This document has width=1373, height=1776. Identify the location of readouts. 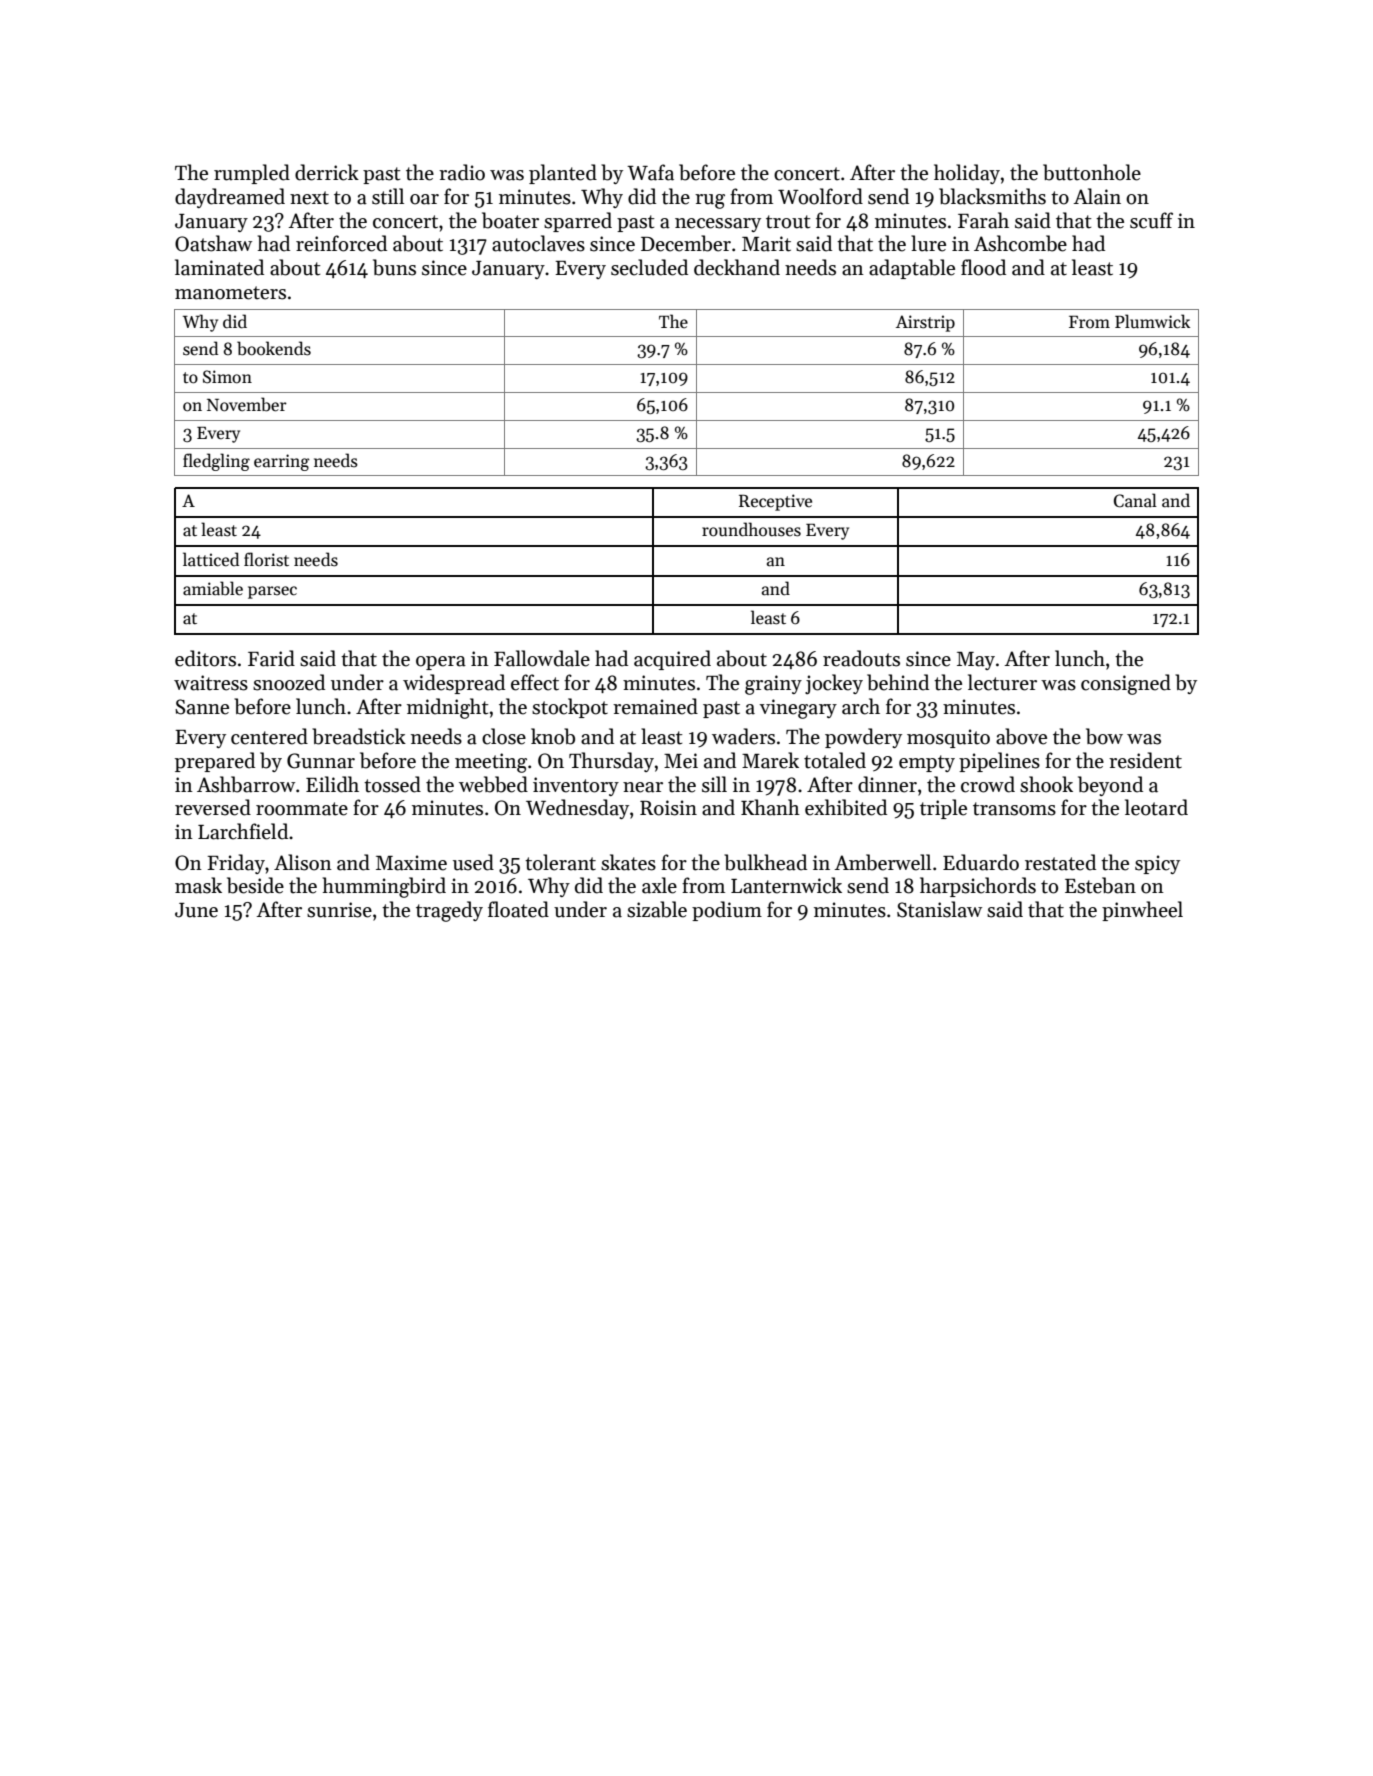
(861, 658).
